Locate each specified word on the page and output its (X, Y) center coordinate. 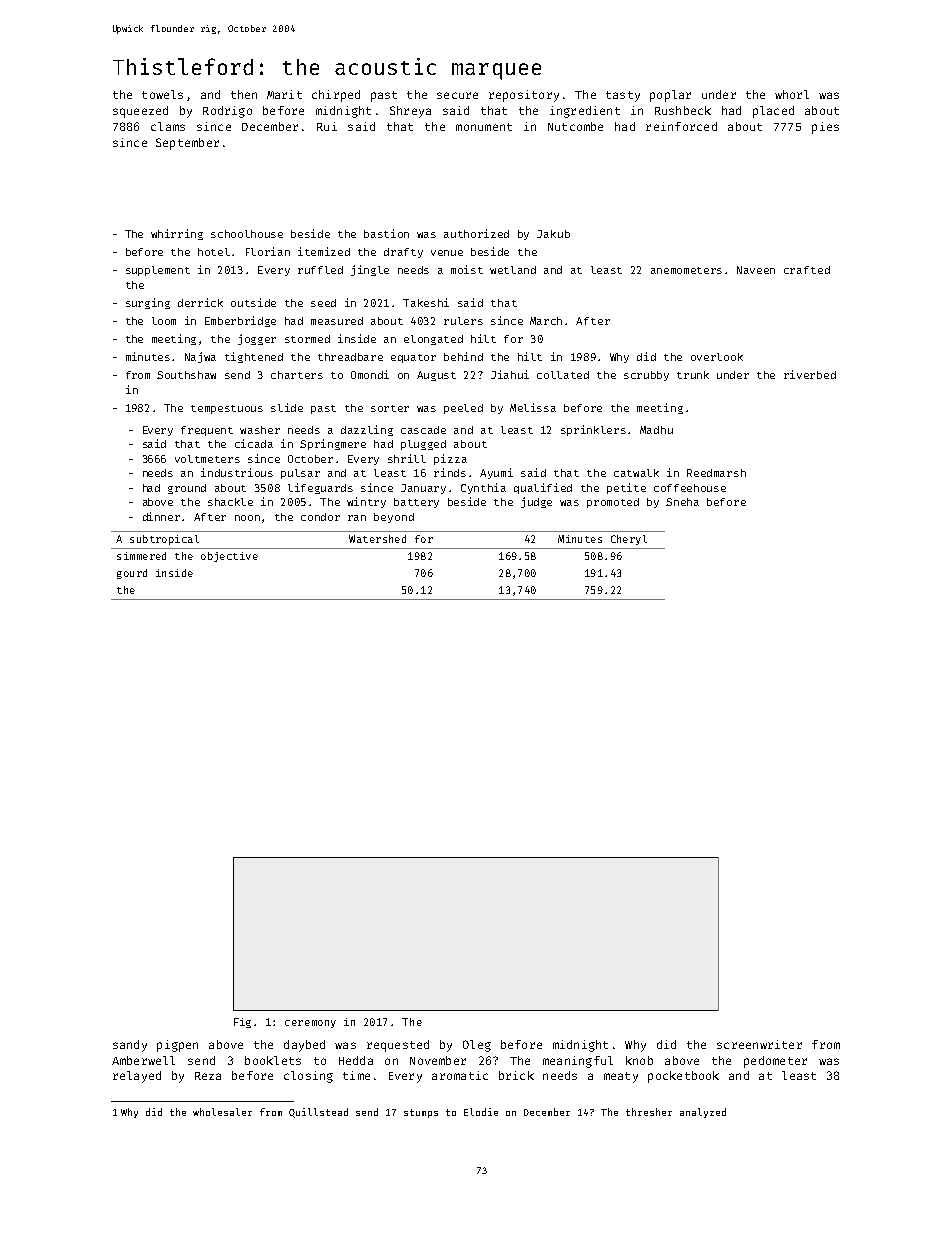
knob (639, 1060)
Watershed (377, 539)
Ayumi (496, 473)
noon (247, 518)
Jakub (553, 234)
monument (484, 127)
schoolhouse (247, 234)
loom (164, 321)
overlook (717, 357)
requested (398, 1046)
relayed (137, 1077)
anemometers (686, 270)
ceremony (310, 1024)
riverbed (810, 374)
